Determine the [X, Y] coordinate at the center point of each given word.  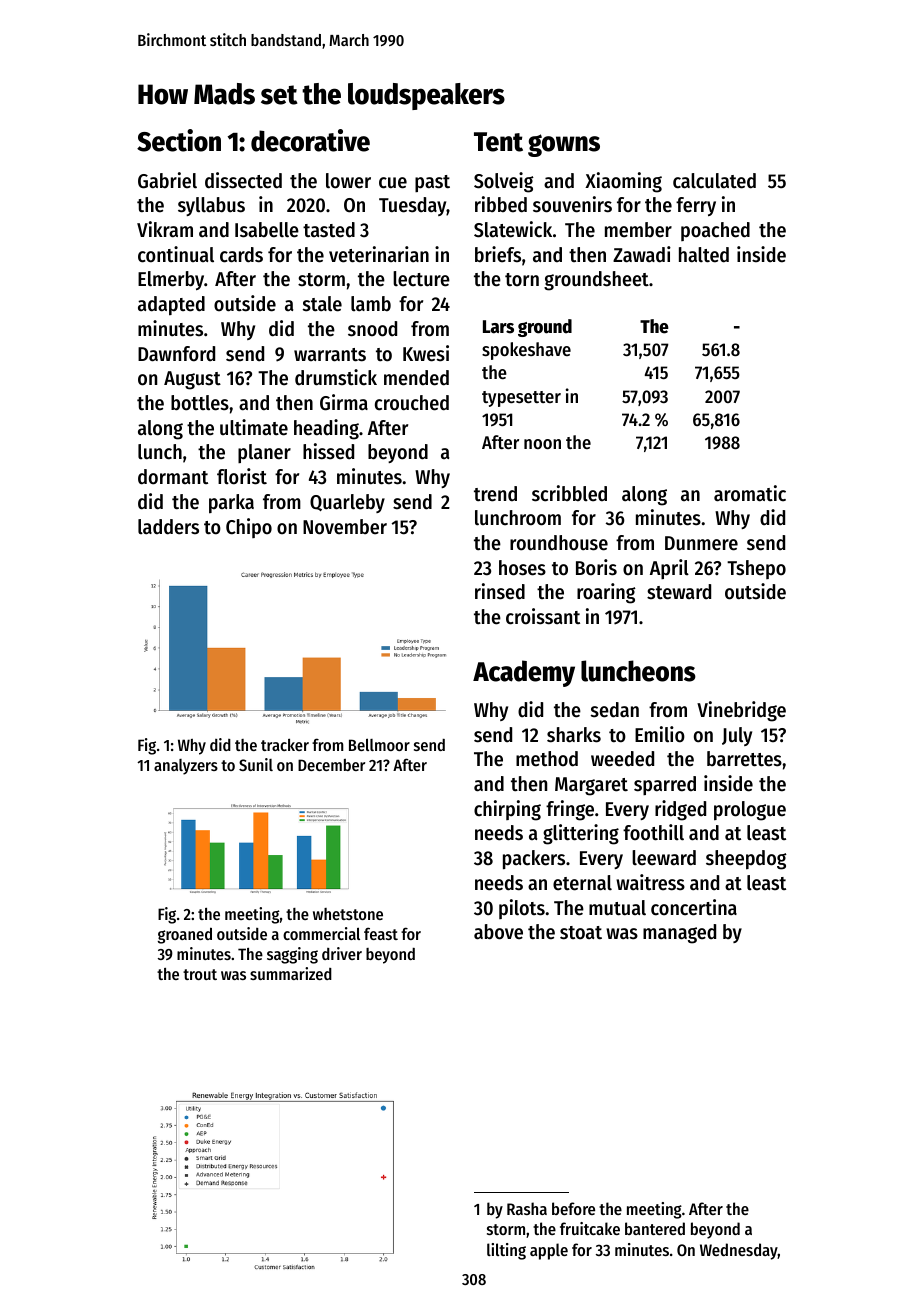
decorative [310, 140]
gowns [564, 145]
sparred [665, 785]
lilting [506, 1251]
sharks [574, 735]
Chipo [249, 528]
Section [179, 140]
